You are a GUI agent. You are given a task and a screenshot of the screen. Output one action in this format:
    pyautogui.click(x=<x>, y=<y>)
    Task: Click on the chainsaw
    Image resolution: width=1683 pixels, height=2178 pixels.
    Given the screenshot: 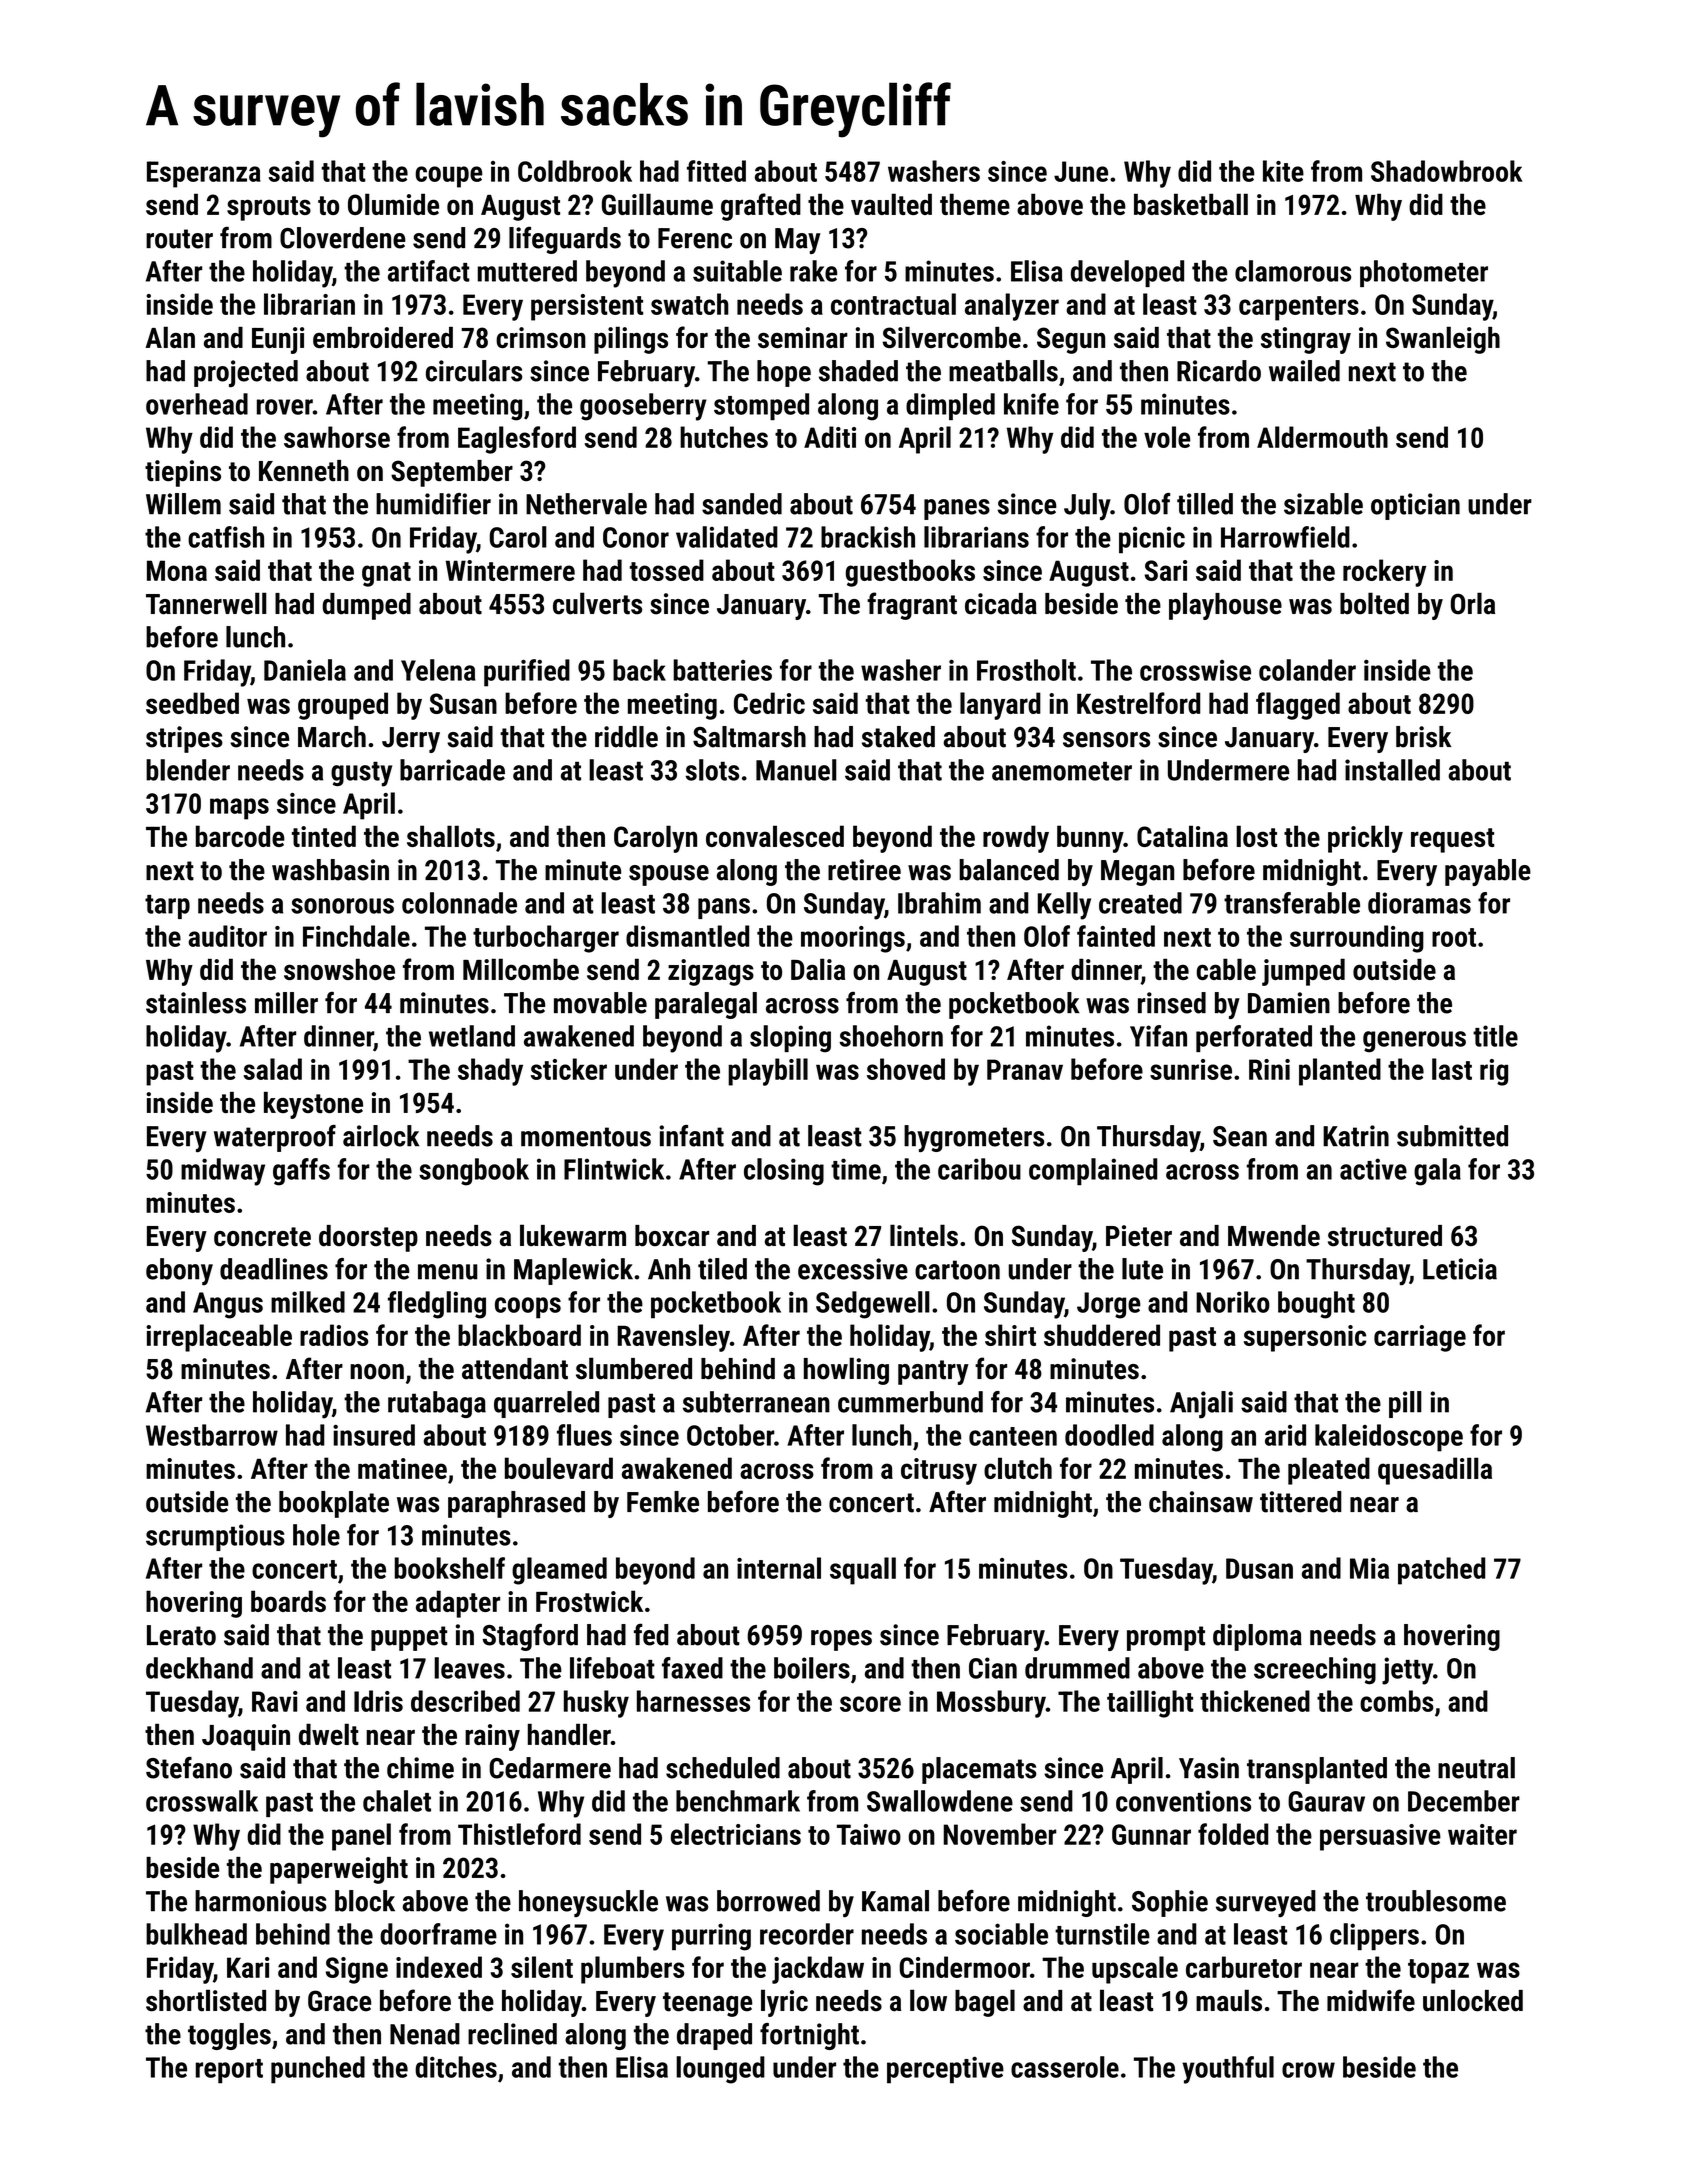 What is the action you would take?
    pyautogui.click(x=1201, y=1502)
